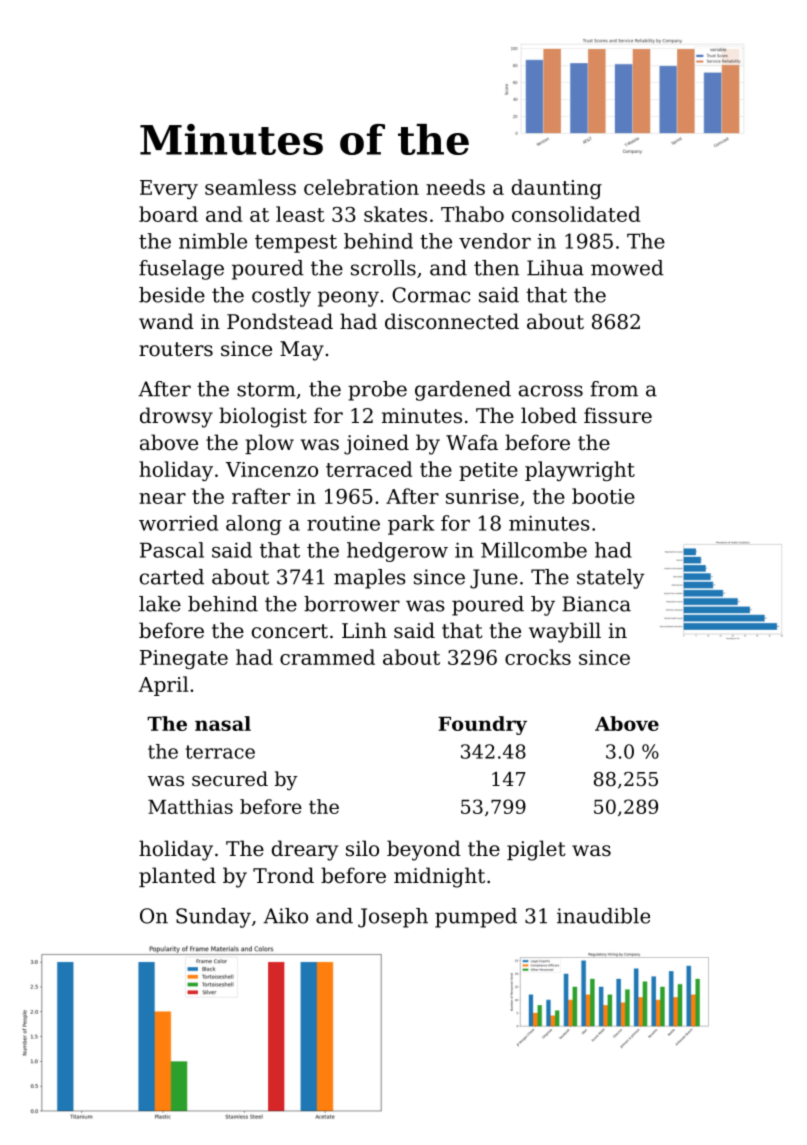 This screenshot has height=1145, width=807. I want to click on crocks, so click(538, 657).
